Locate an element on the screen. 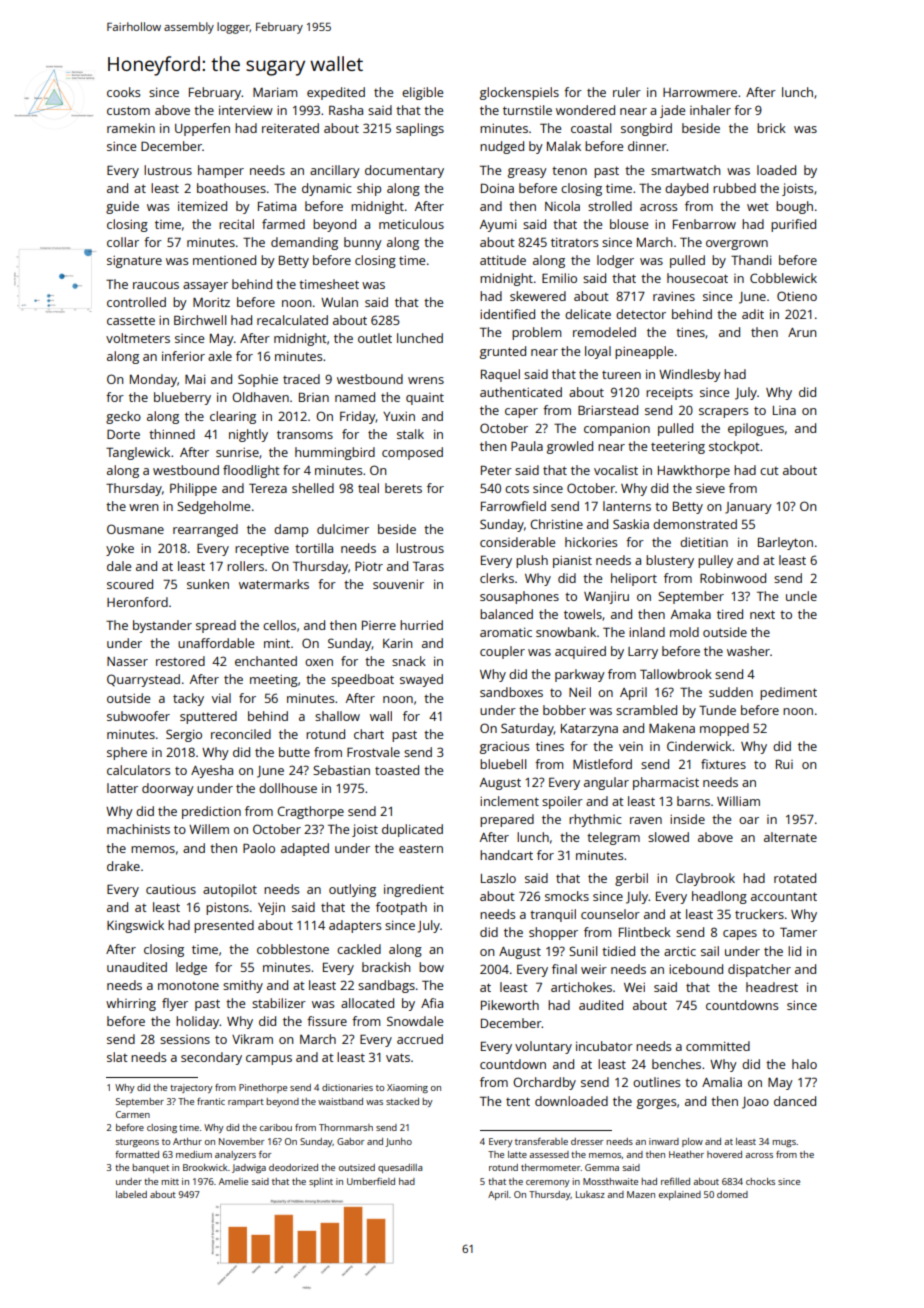  ingredient is located at coordinates (414, 890).
